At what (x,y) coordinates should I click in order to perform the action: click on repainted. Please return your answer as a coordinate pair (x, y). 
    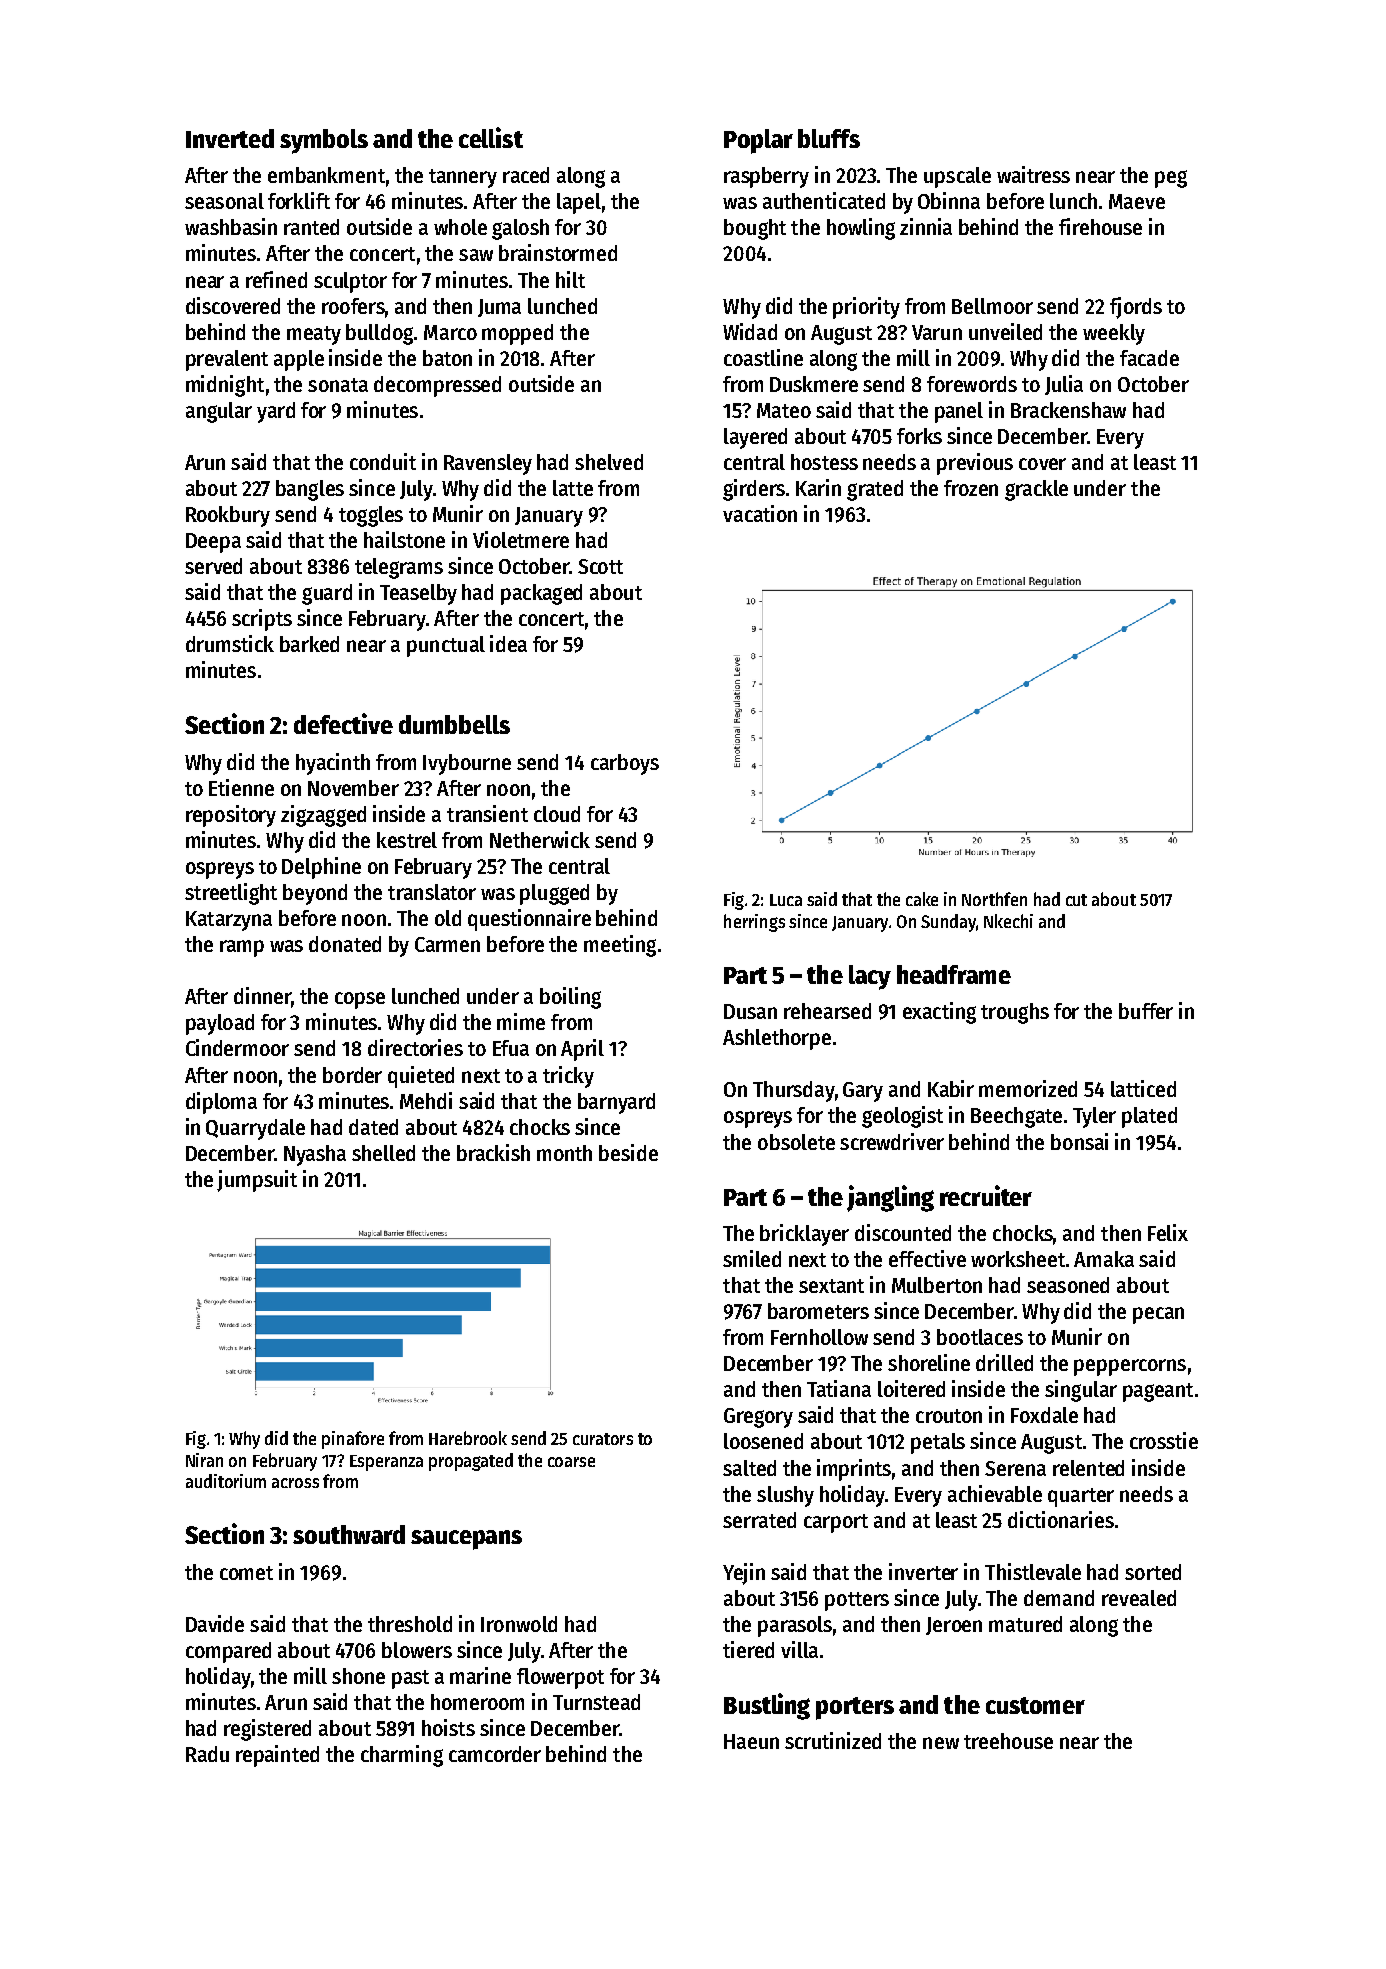
    Looking at the image, I should click on (277, 1756).
